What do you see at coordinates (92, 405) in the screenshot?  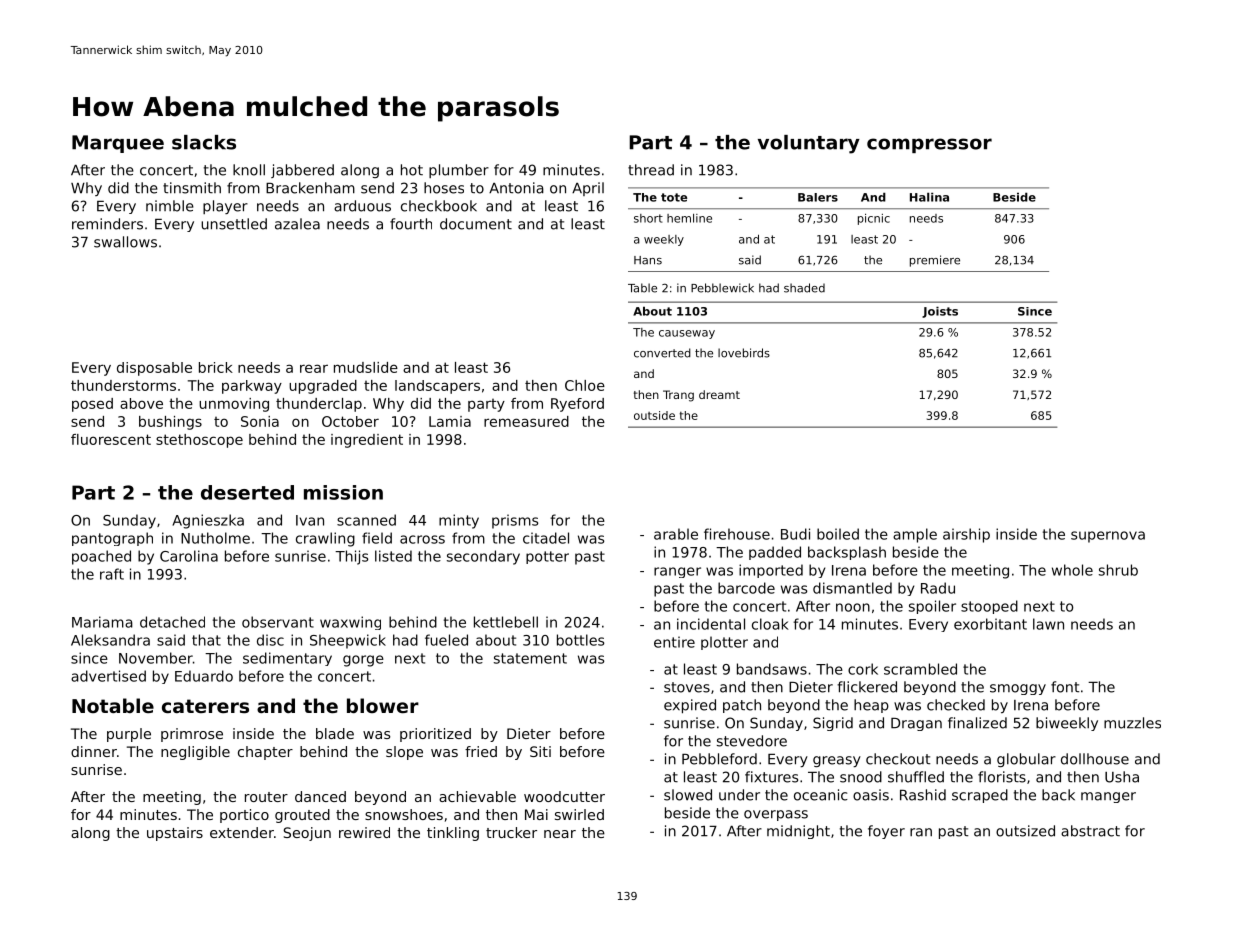 I see `posed` at bounding box center [92, 405].
